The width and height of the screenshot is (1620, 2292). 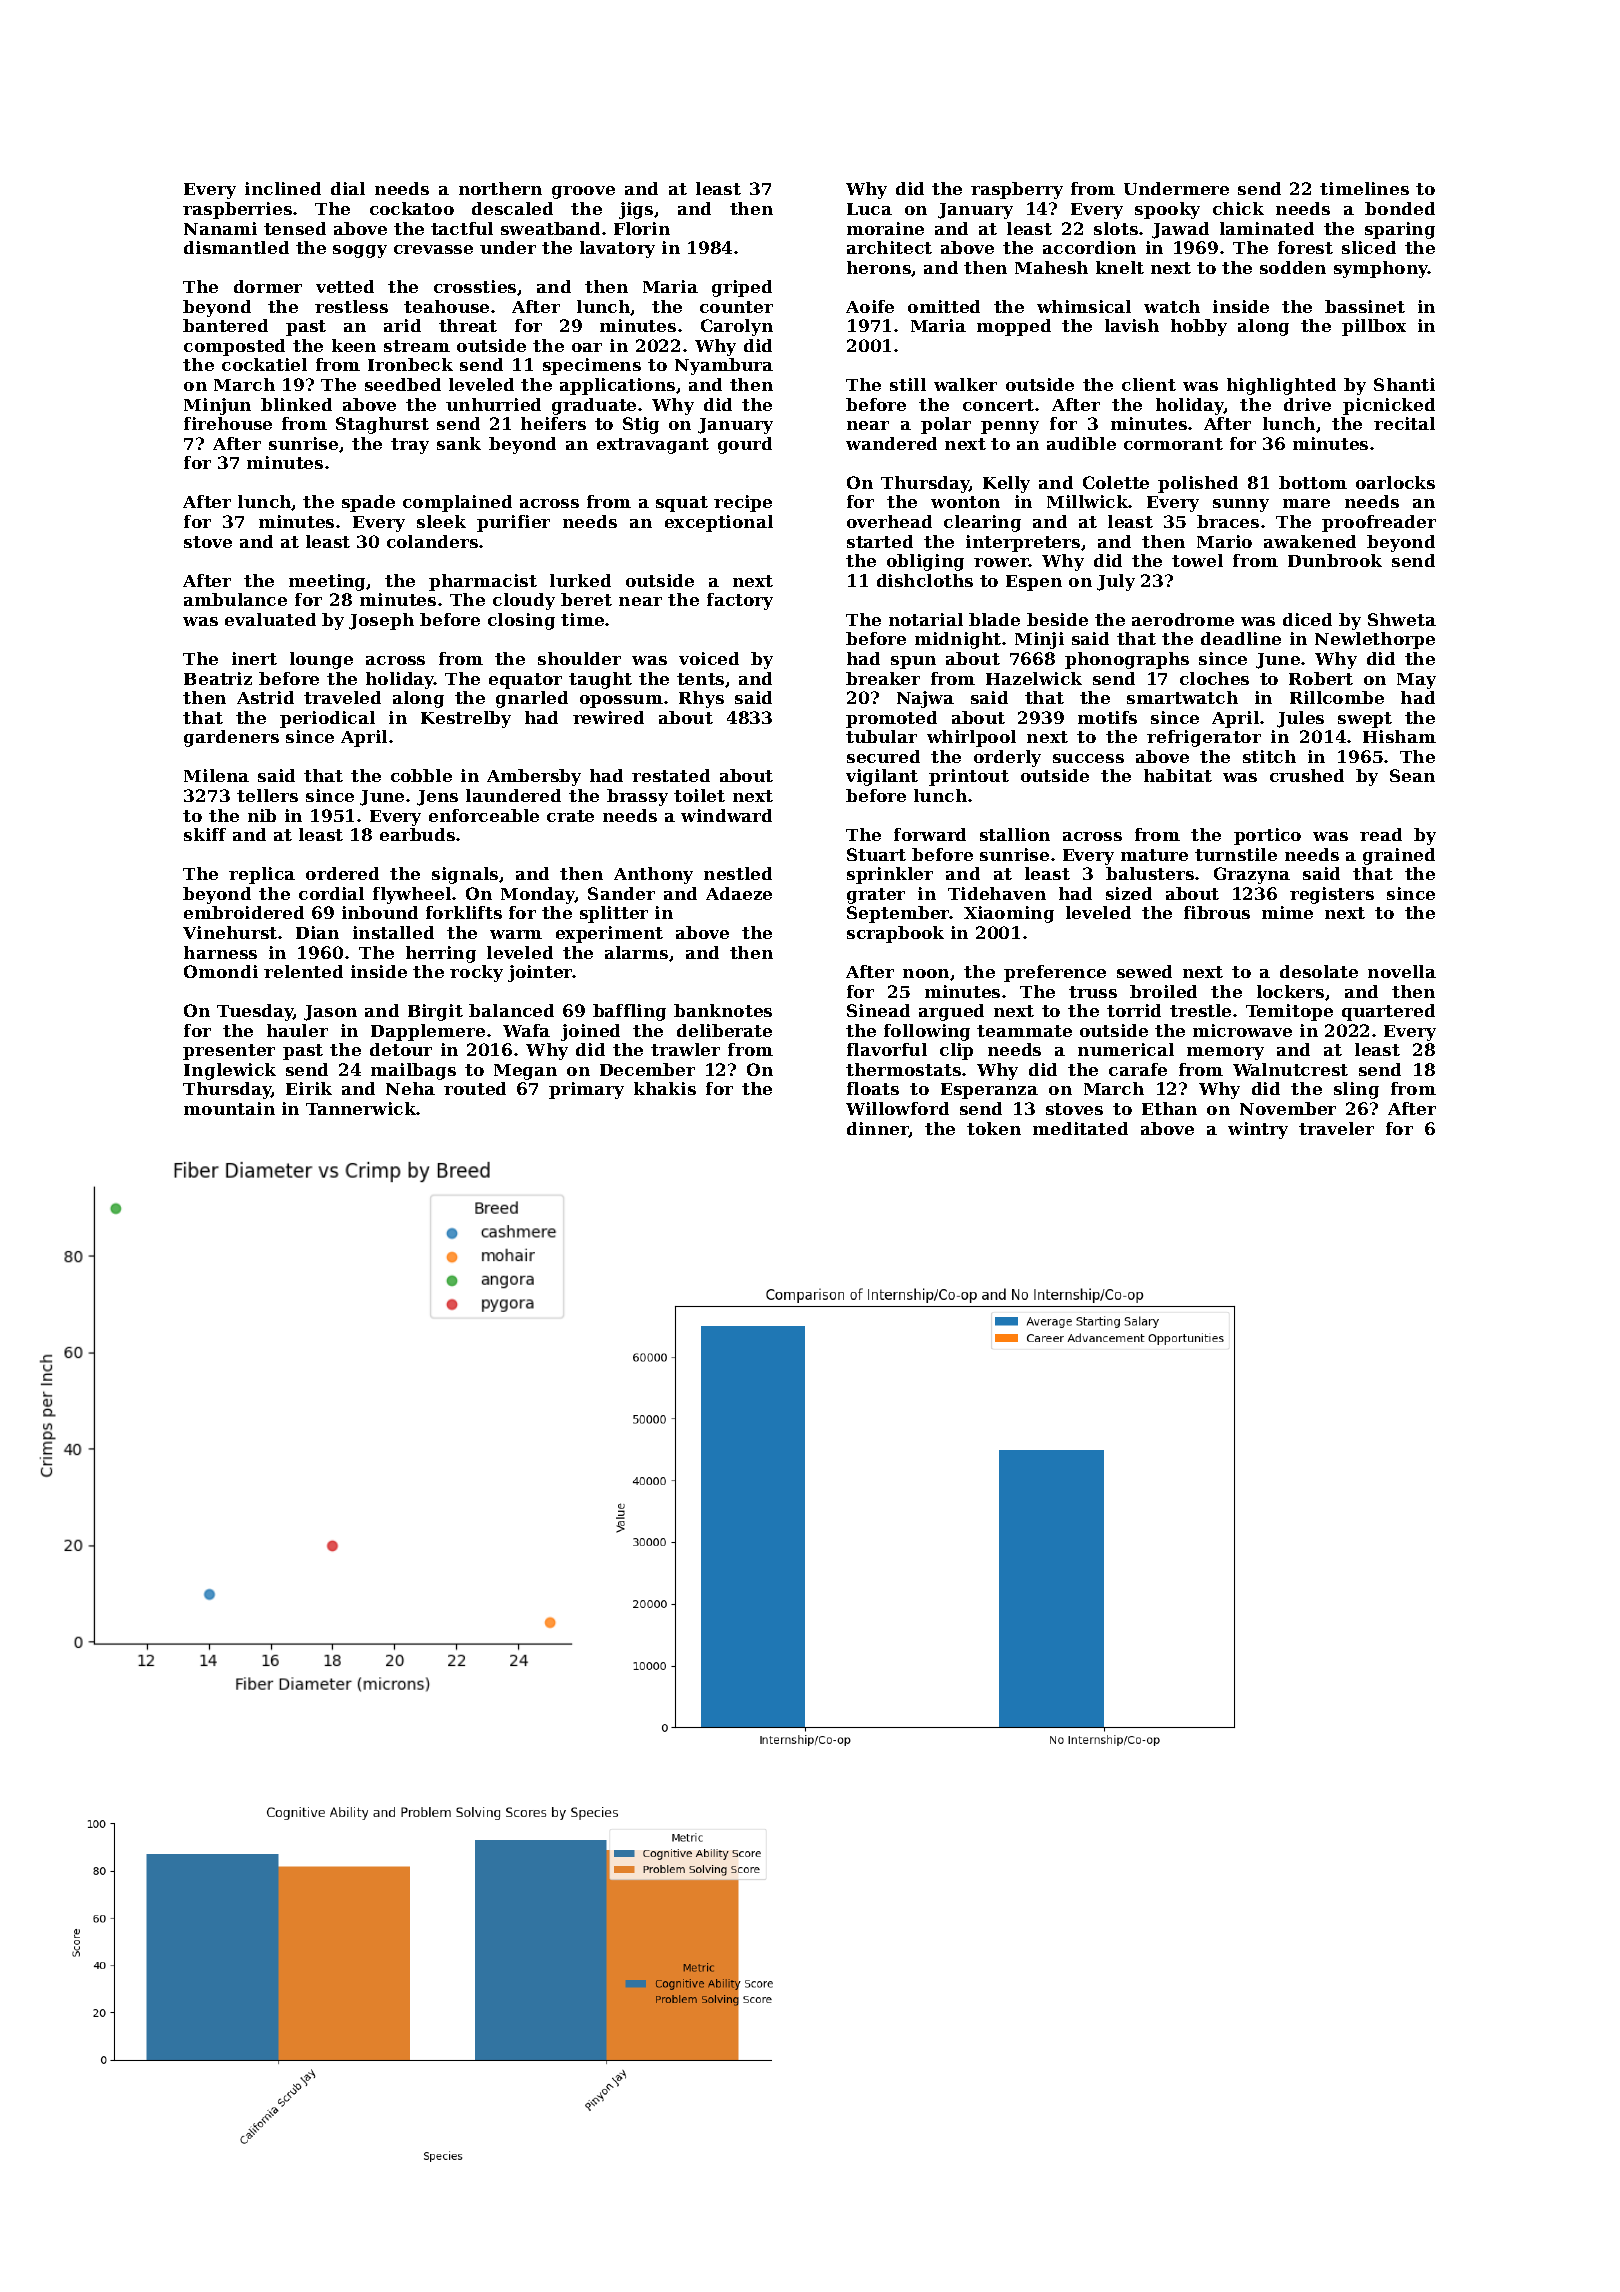 I want to click on alarms, so click(x=636, y=952).
